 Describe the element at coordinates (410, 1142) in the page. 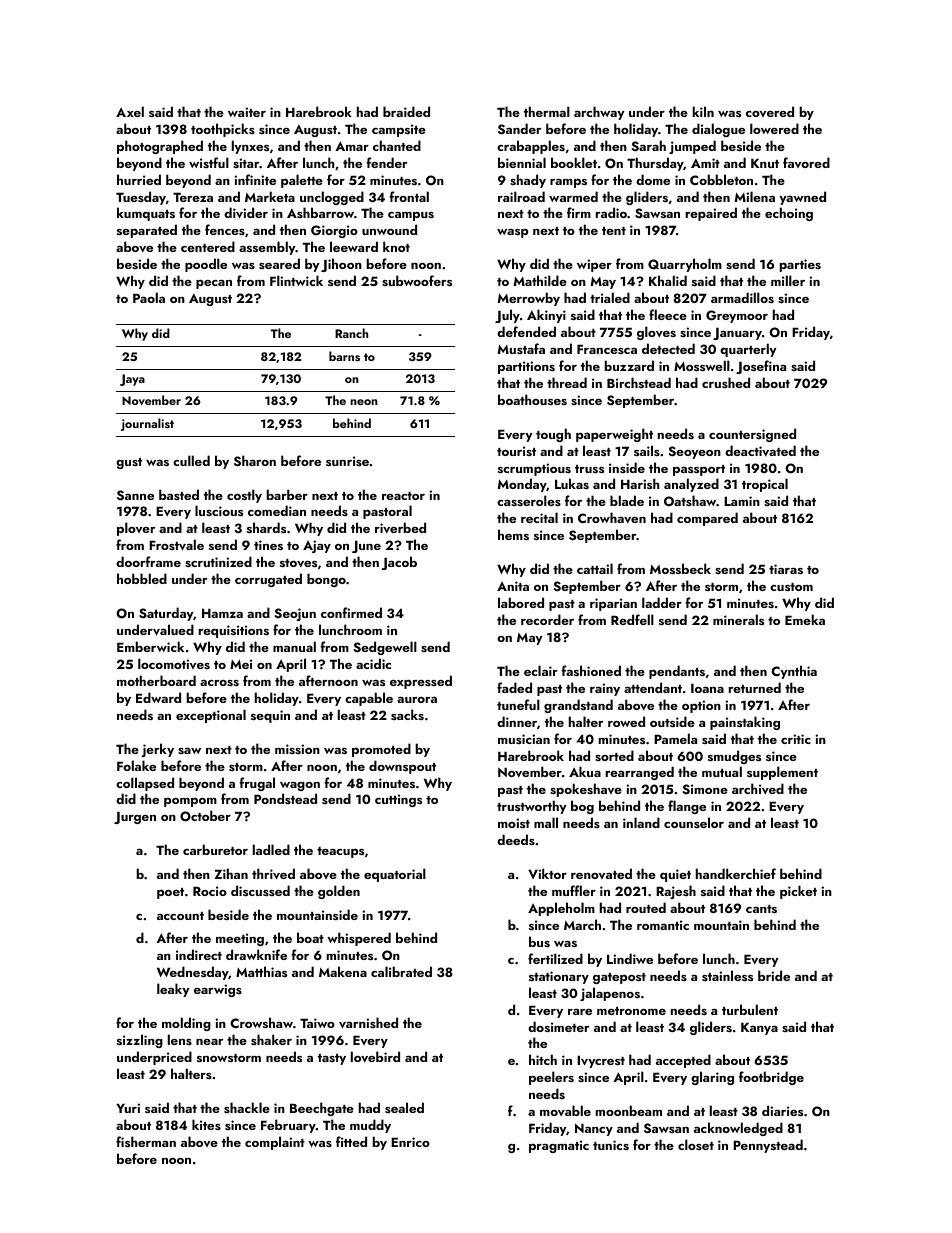

I see `Enrico` at that location.
